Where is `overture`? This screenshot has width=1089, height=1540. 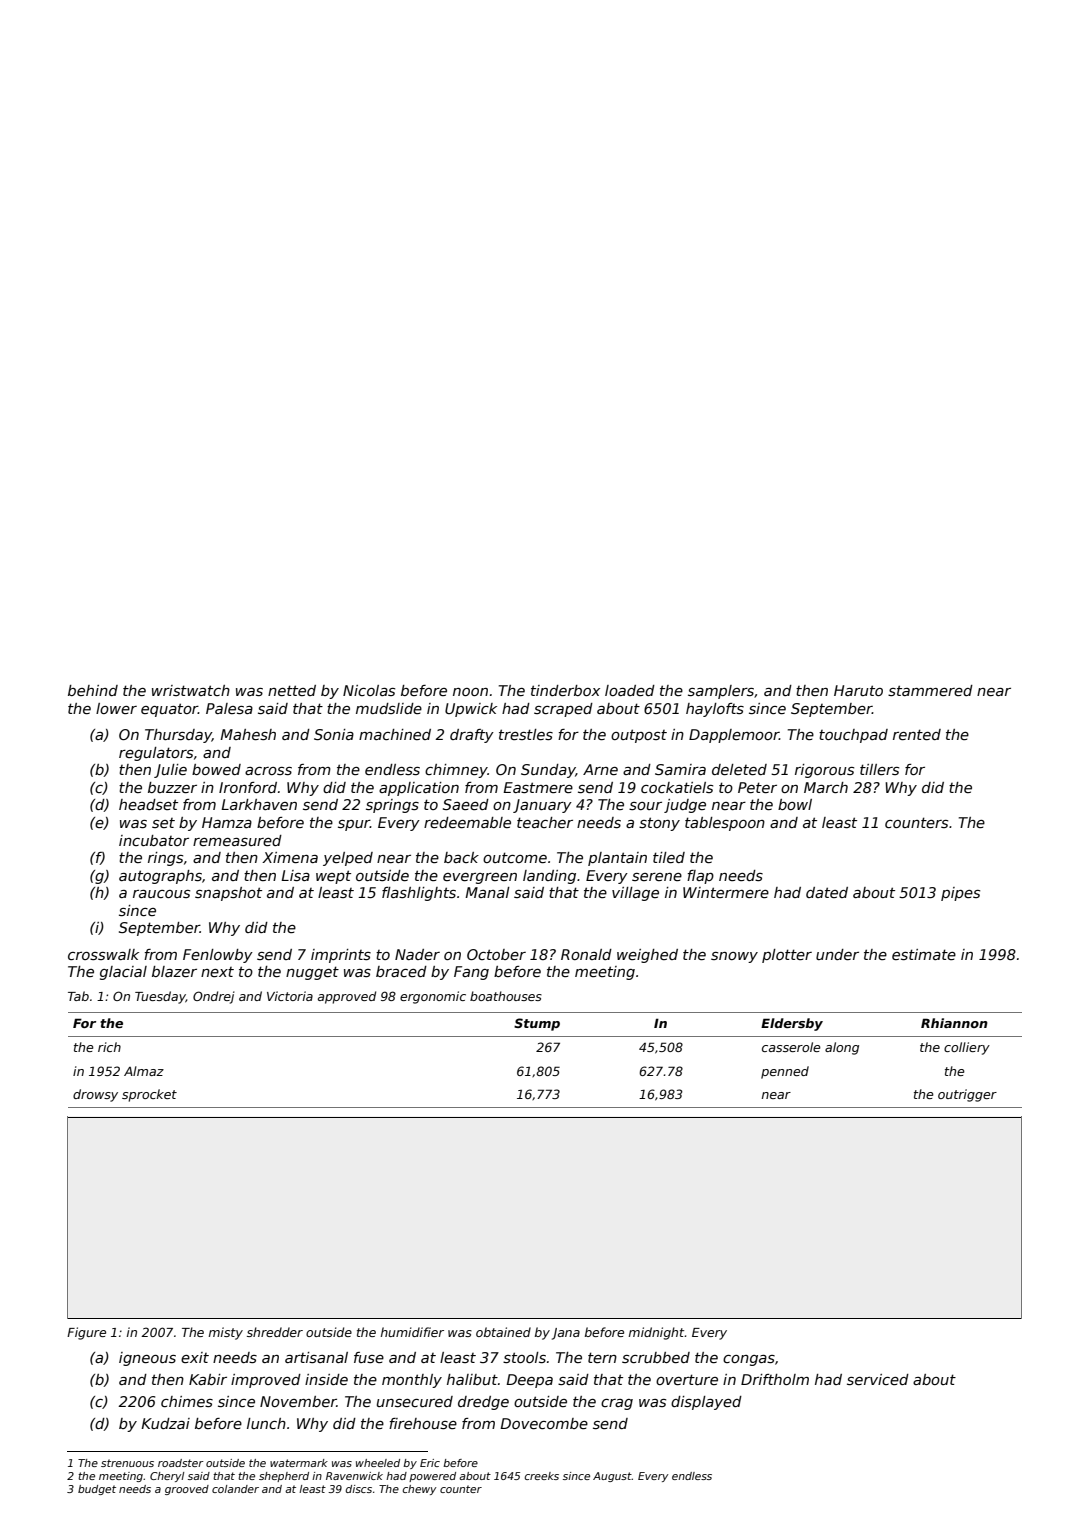 overture is located at coordinates (687, 1379).
